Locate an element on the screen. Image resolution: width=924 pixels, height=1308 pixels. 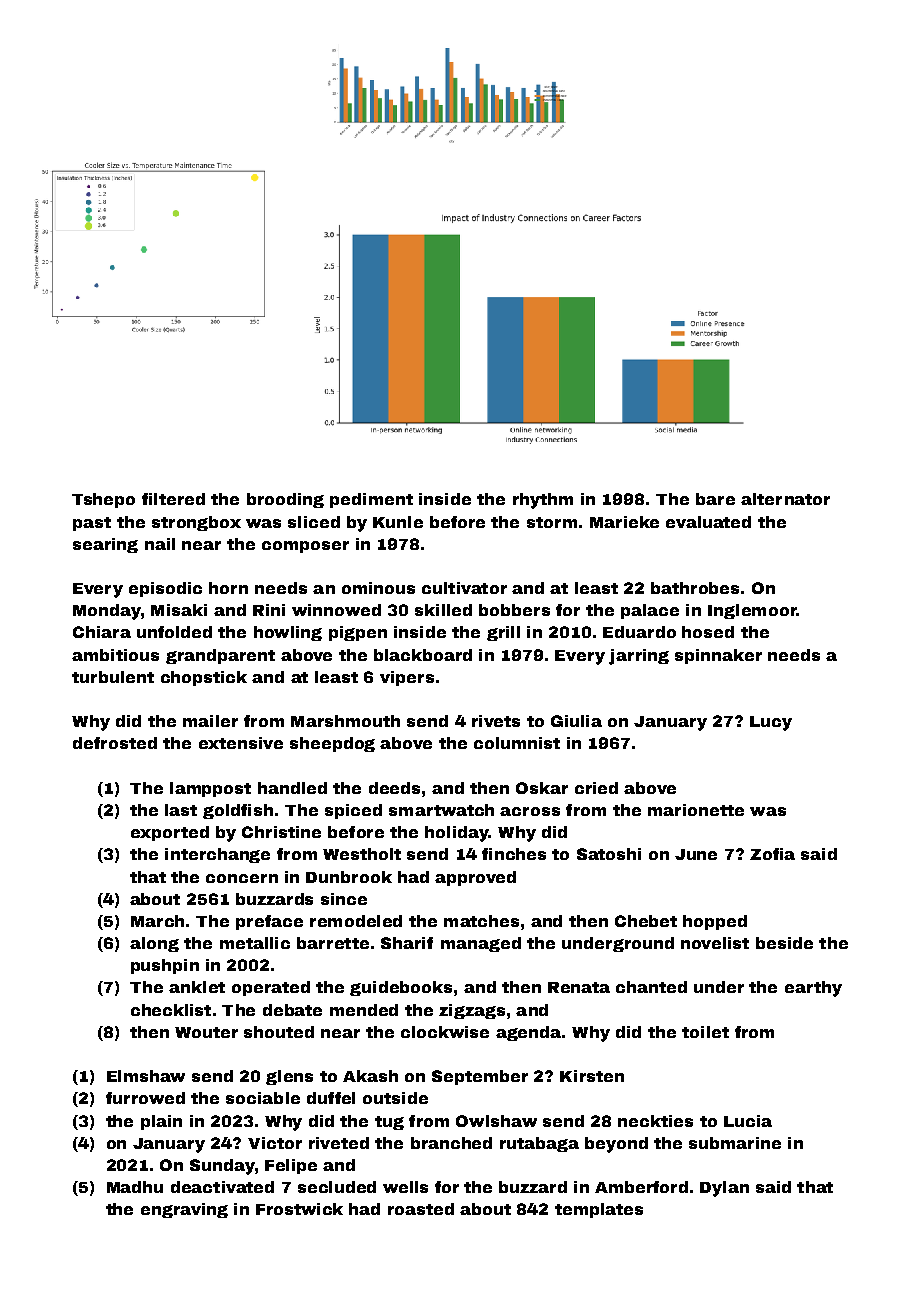
alternator is located at coordinates (785, 499).
